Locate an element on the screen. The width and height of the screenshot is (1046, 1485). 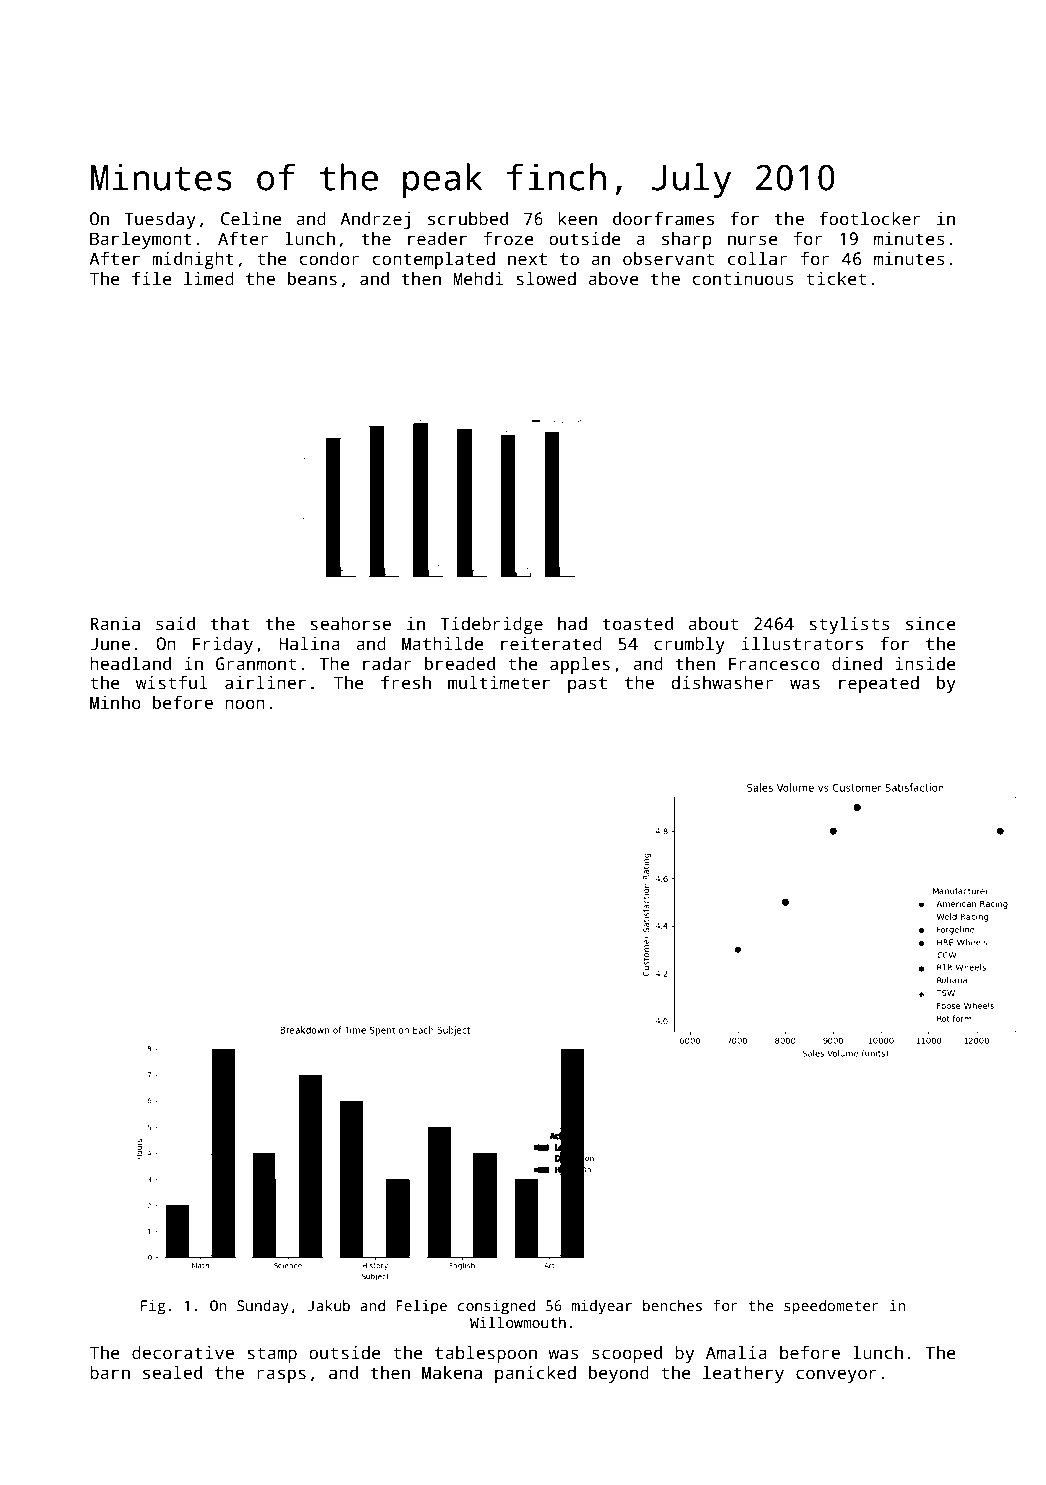
Barleymont is located at coordinates (141, 240).
